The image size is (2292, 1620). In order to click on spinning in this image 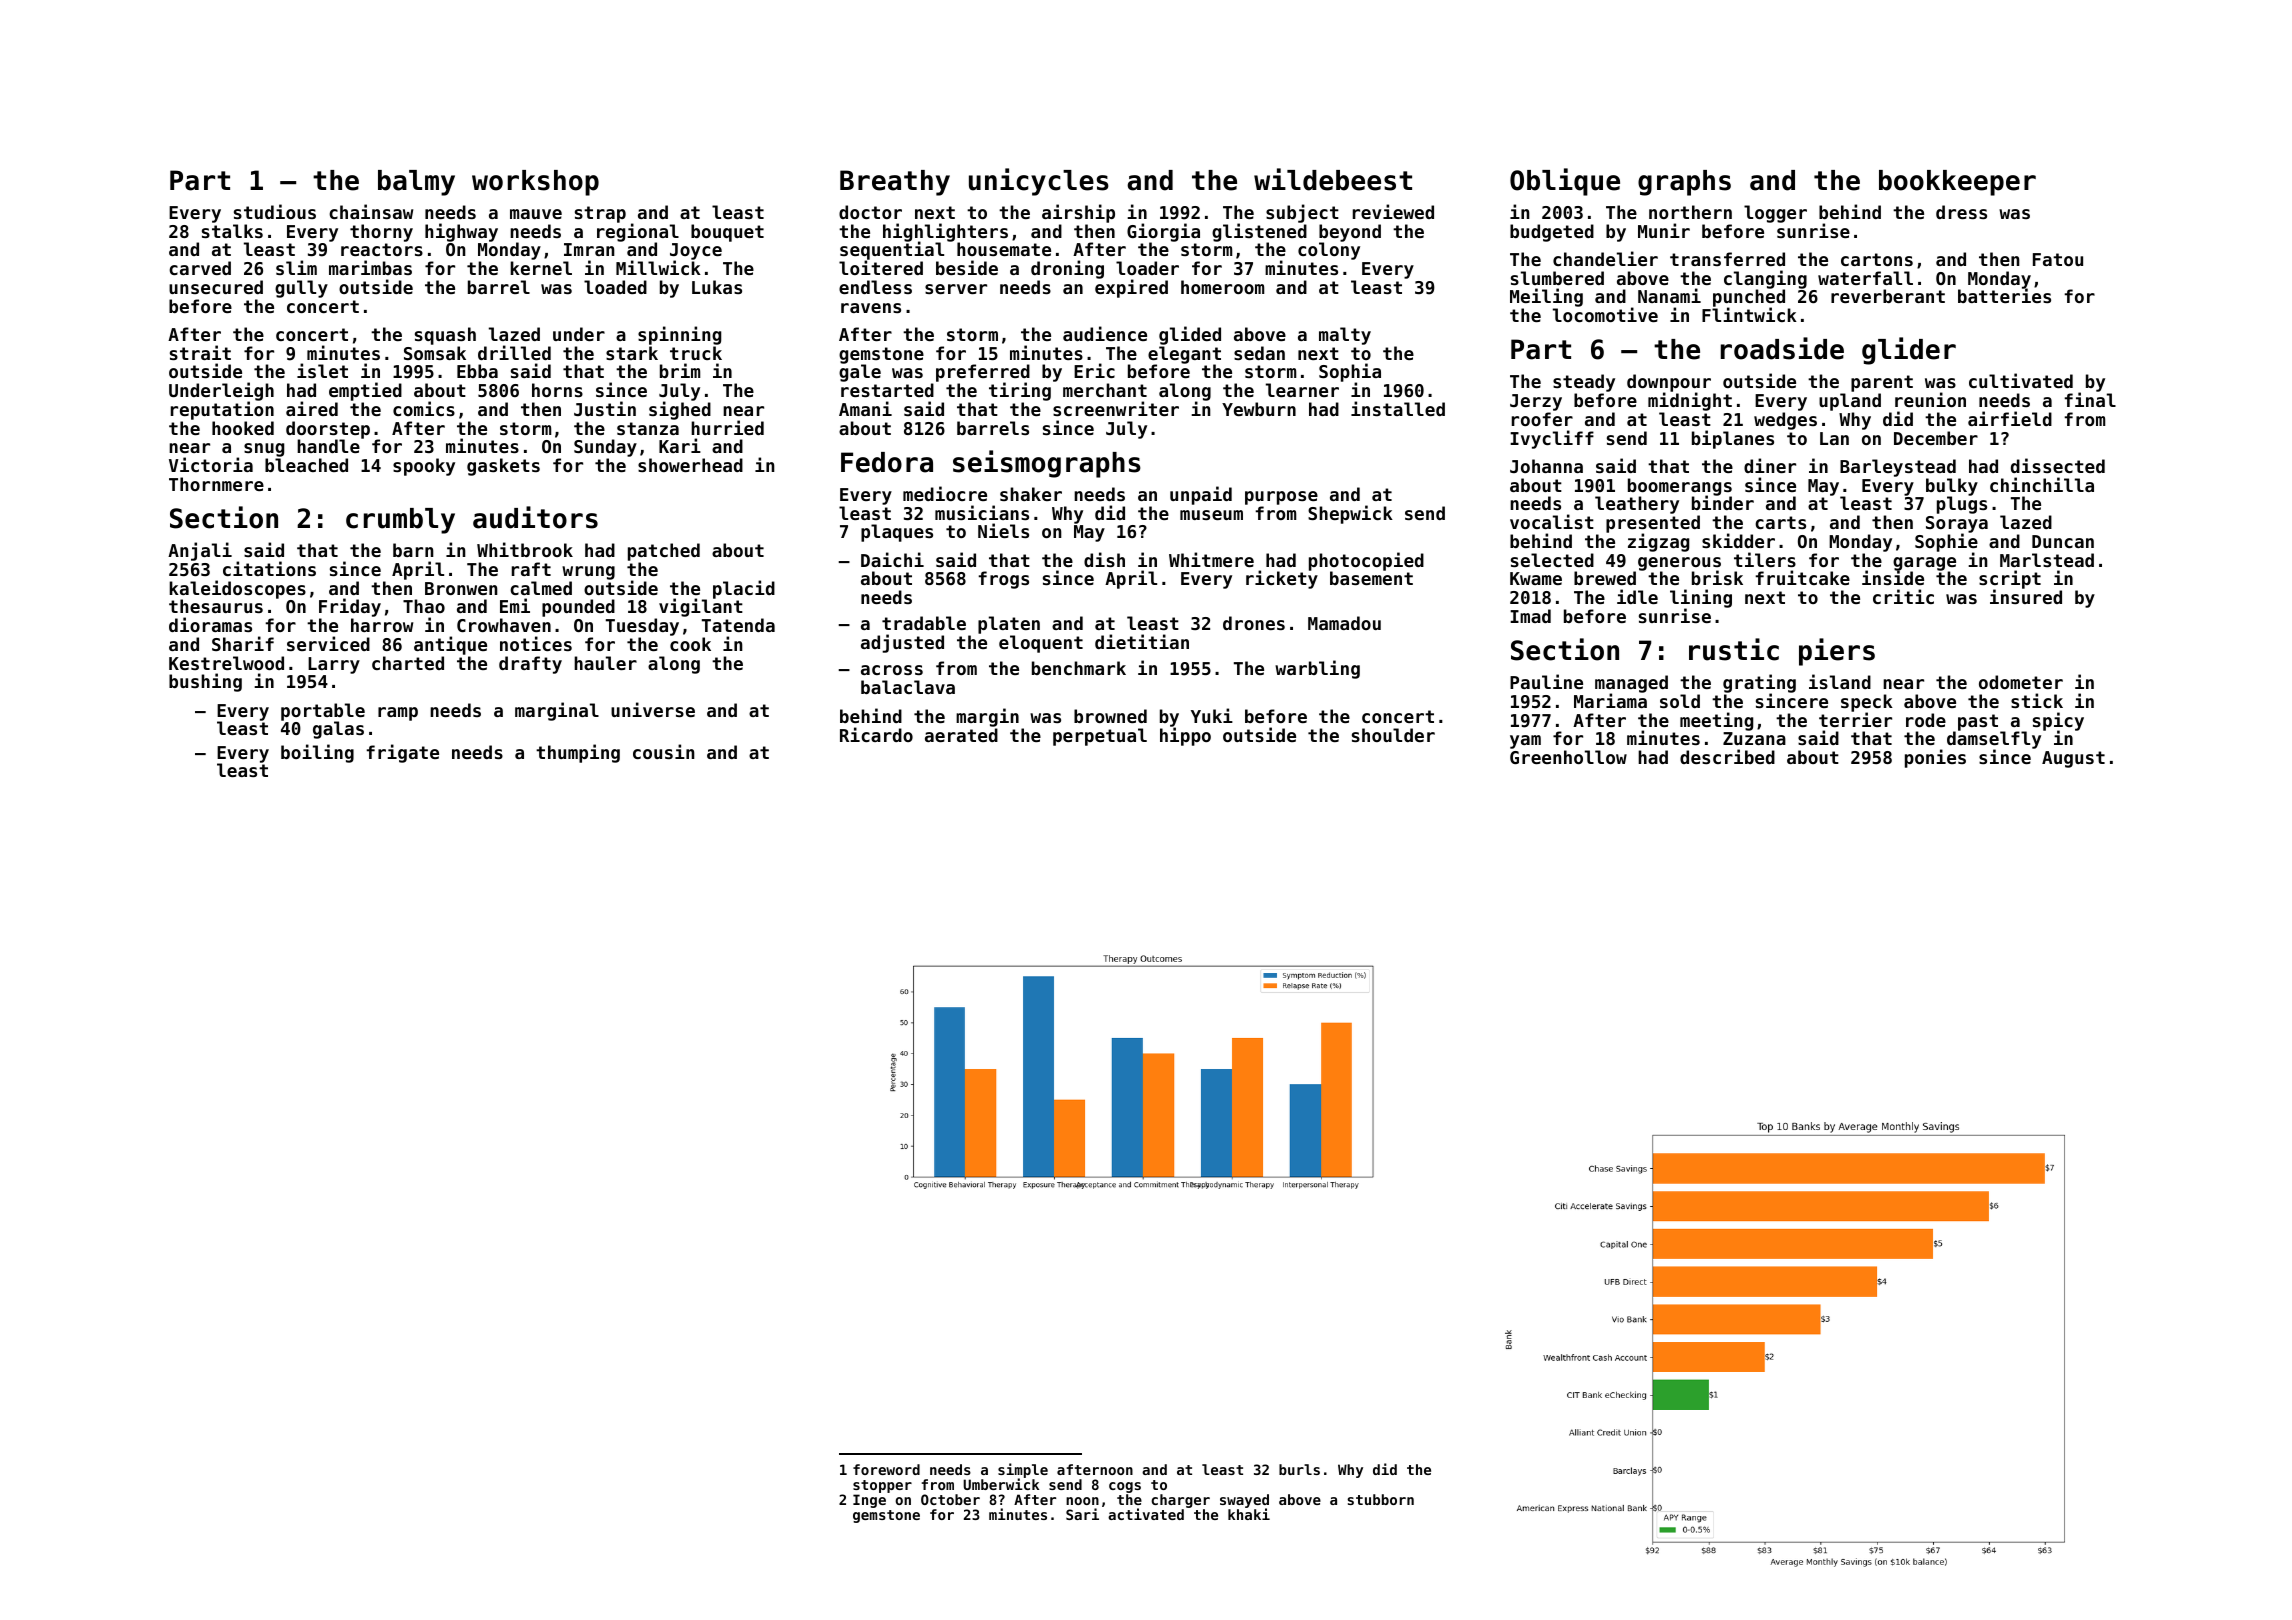, I will do `click(679, 335)`.
